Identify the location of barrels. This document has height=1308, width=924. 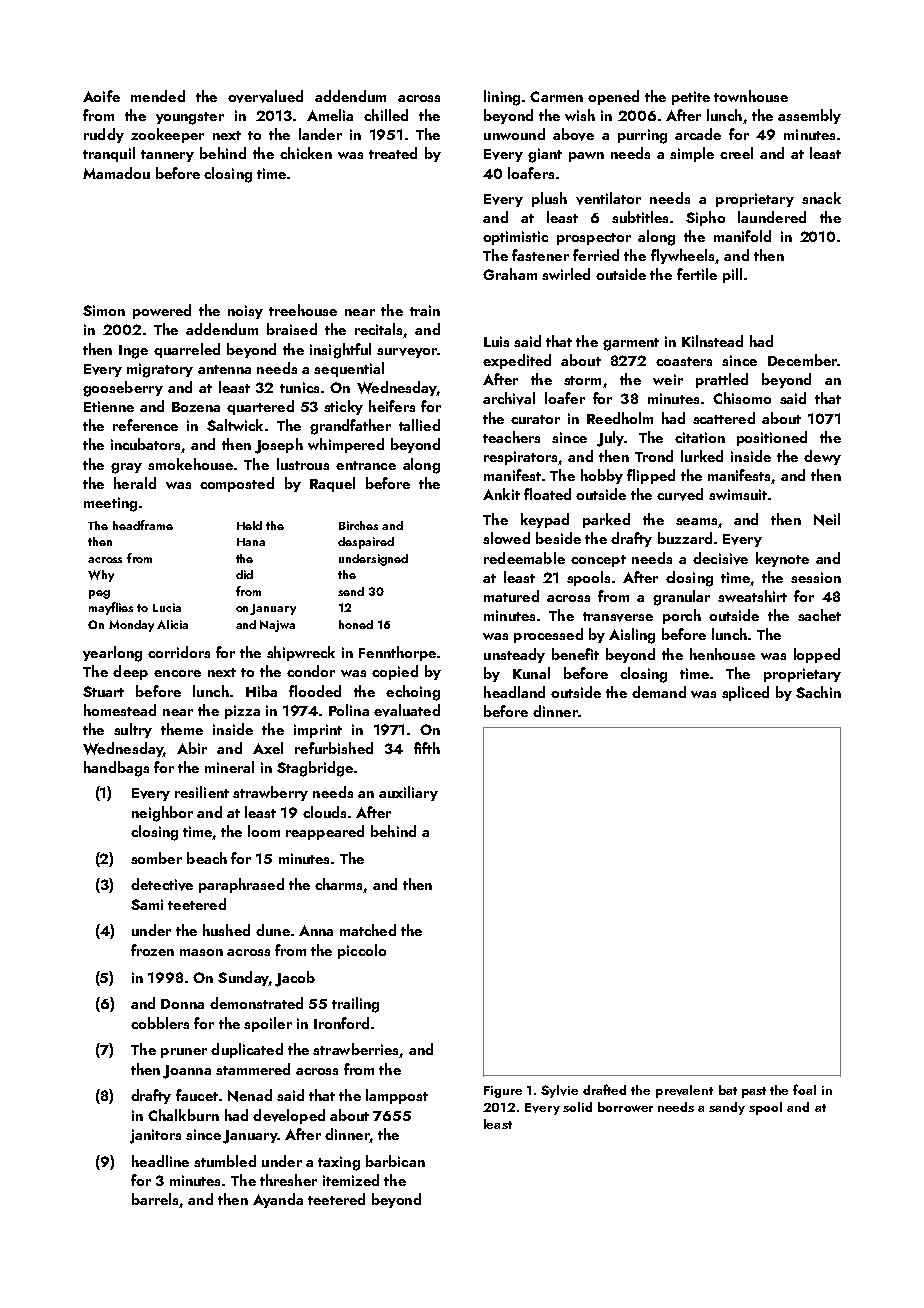
(155, 1199).
